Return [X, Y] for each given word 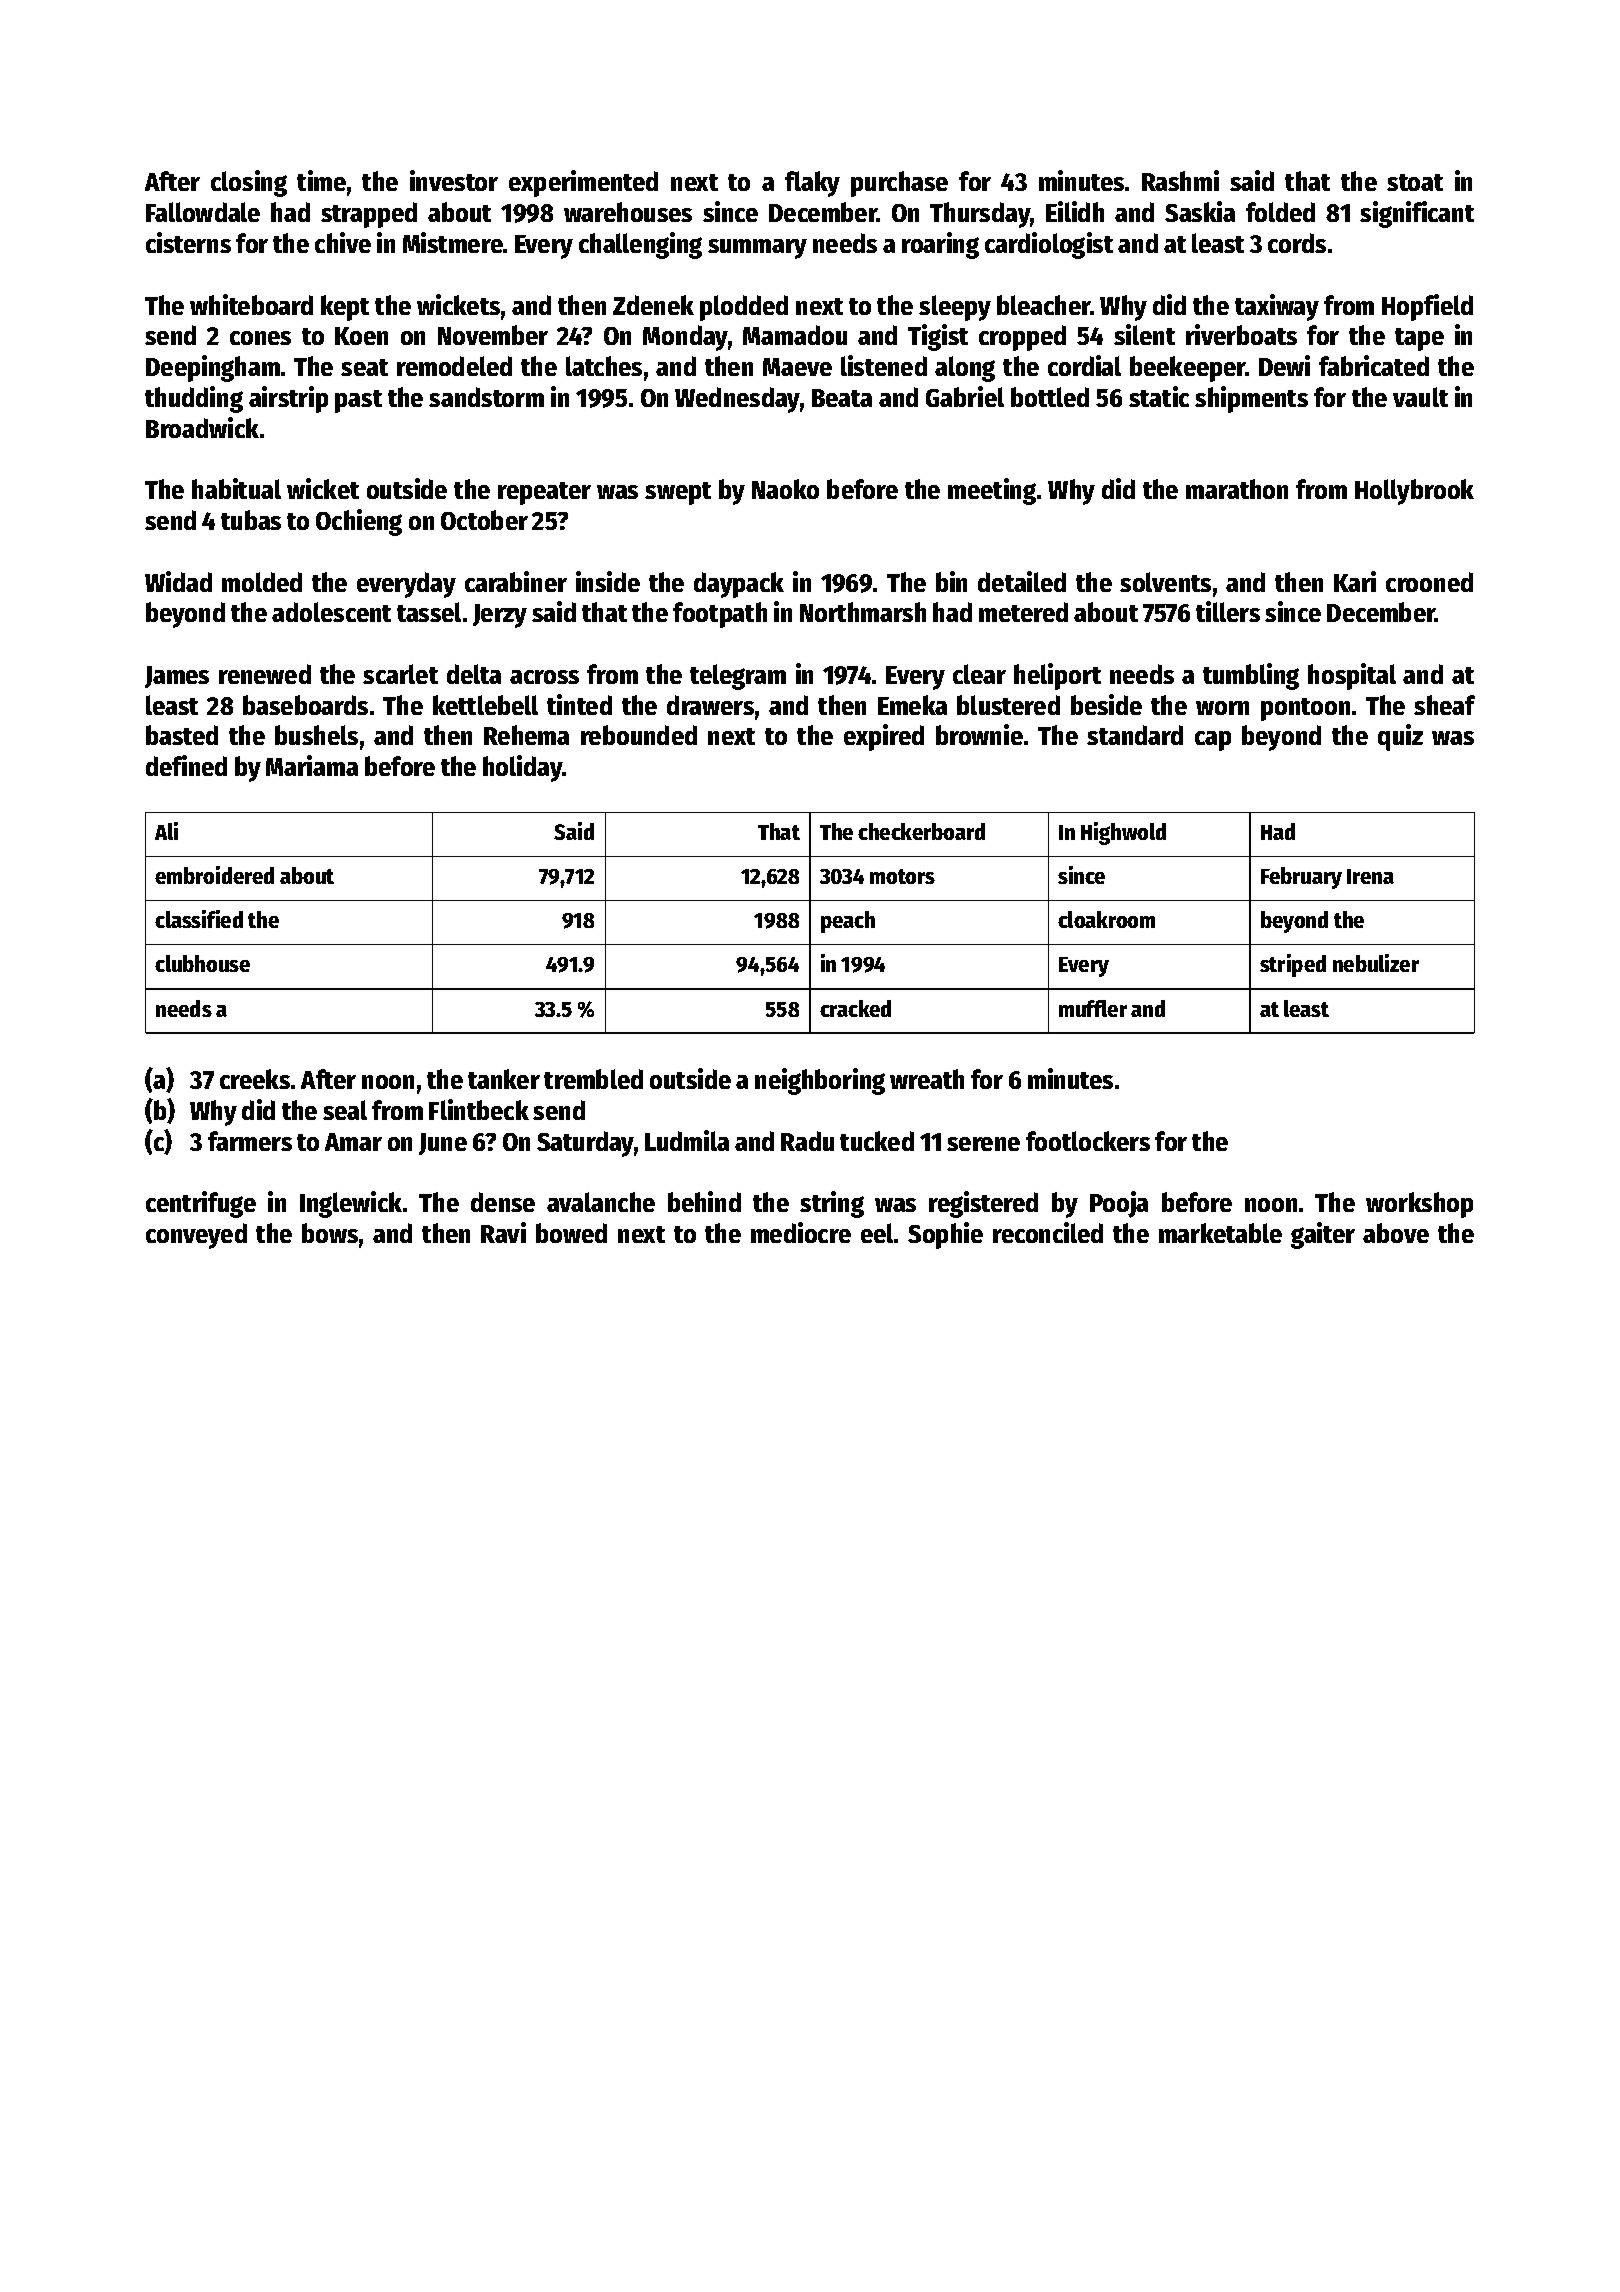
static [1159, 396]
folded [1280, 212]
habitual [236, 488]
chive [343, 242]
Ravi [503, 1232]
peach [848, 922]
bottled [1050, 397]
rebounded [639, 735]
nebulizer [1376, 963]
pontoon [1305, 709]
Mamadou [795, 335]
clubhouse [202, 963]
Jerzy [500, 616]
